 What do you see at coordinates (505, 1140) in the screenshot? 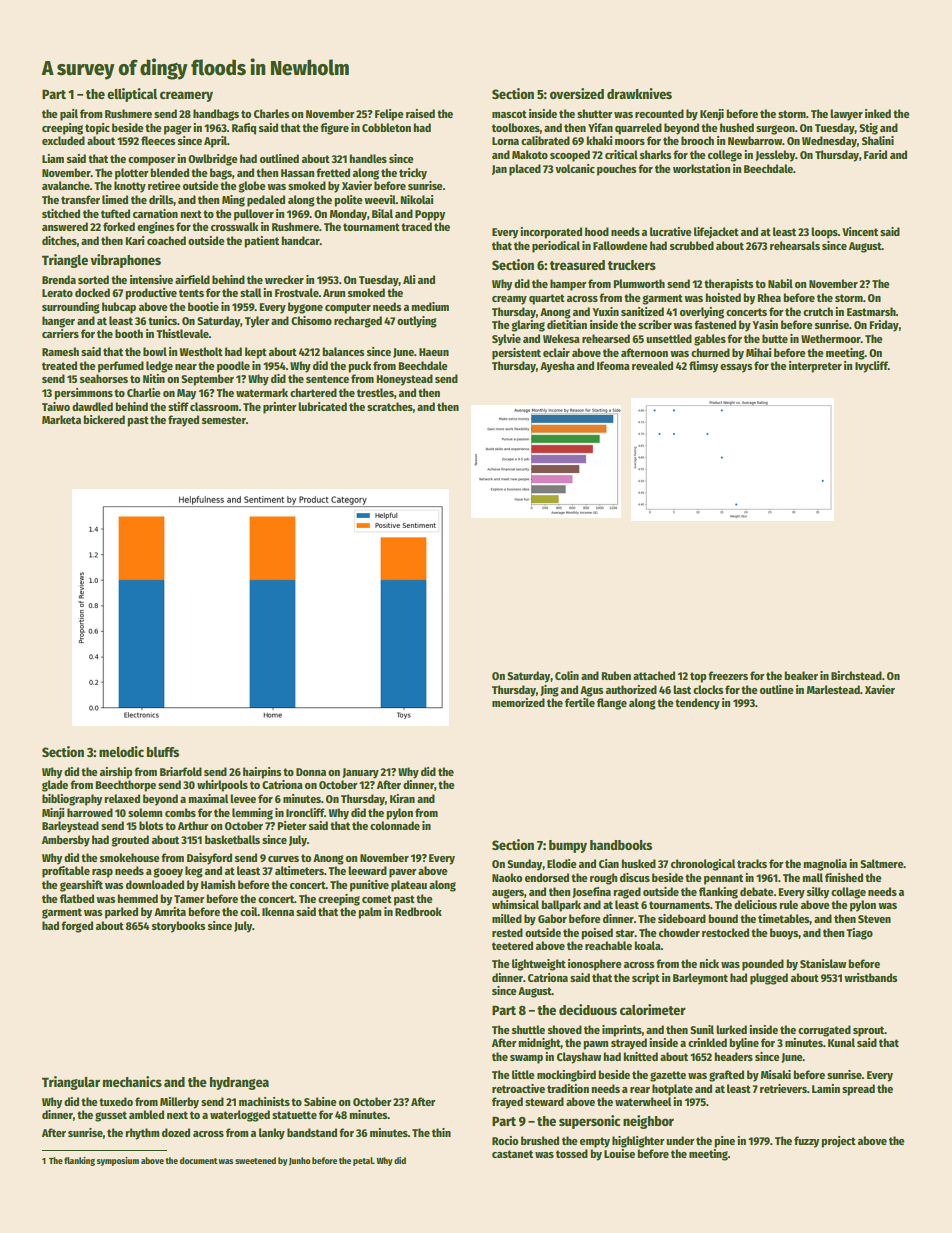
I see `Rocio` at bounding box center [505, 1140].
